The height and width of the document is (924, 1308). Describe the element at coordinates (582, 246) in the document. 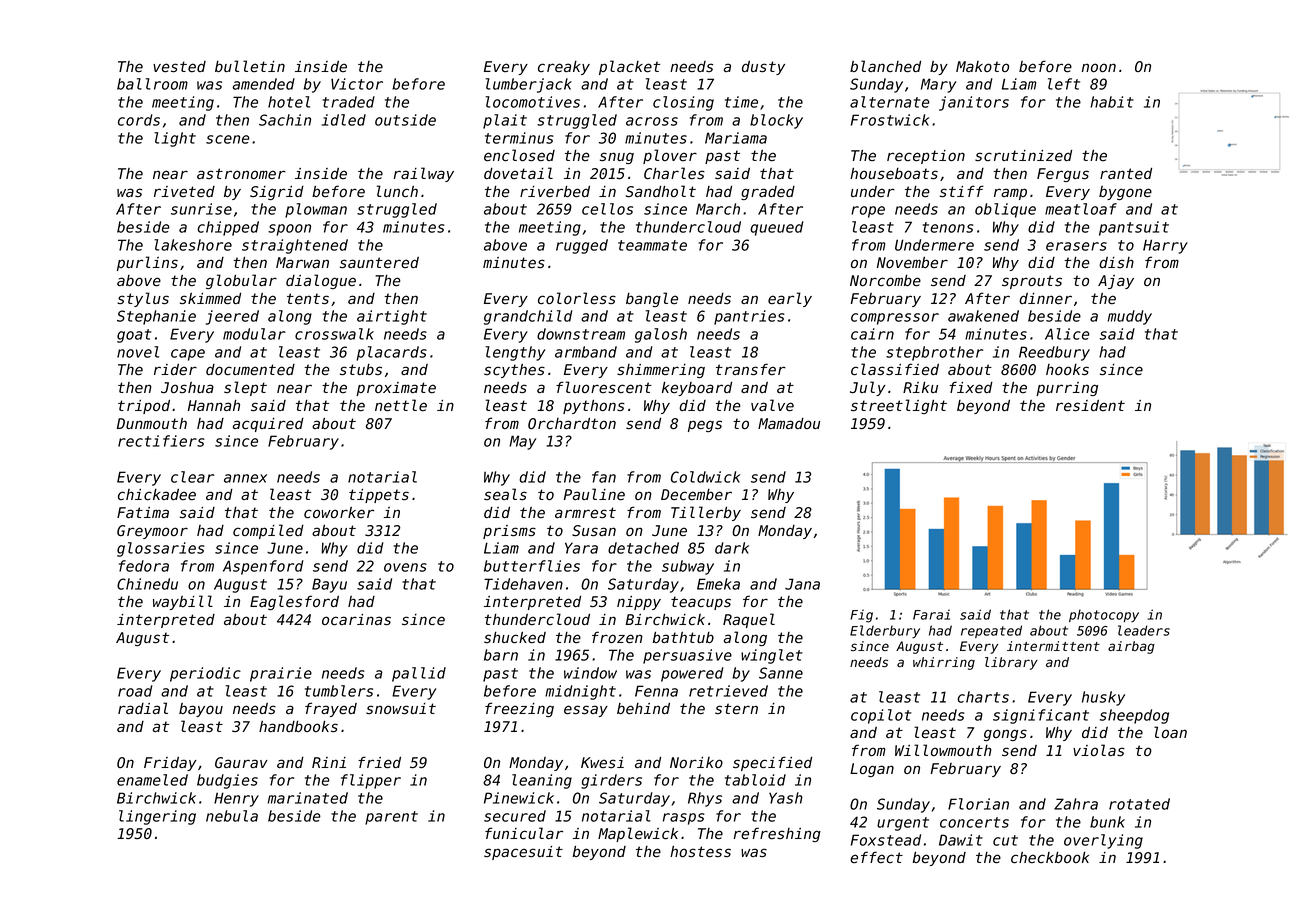

I see `rugged` at that location.
